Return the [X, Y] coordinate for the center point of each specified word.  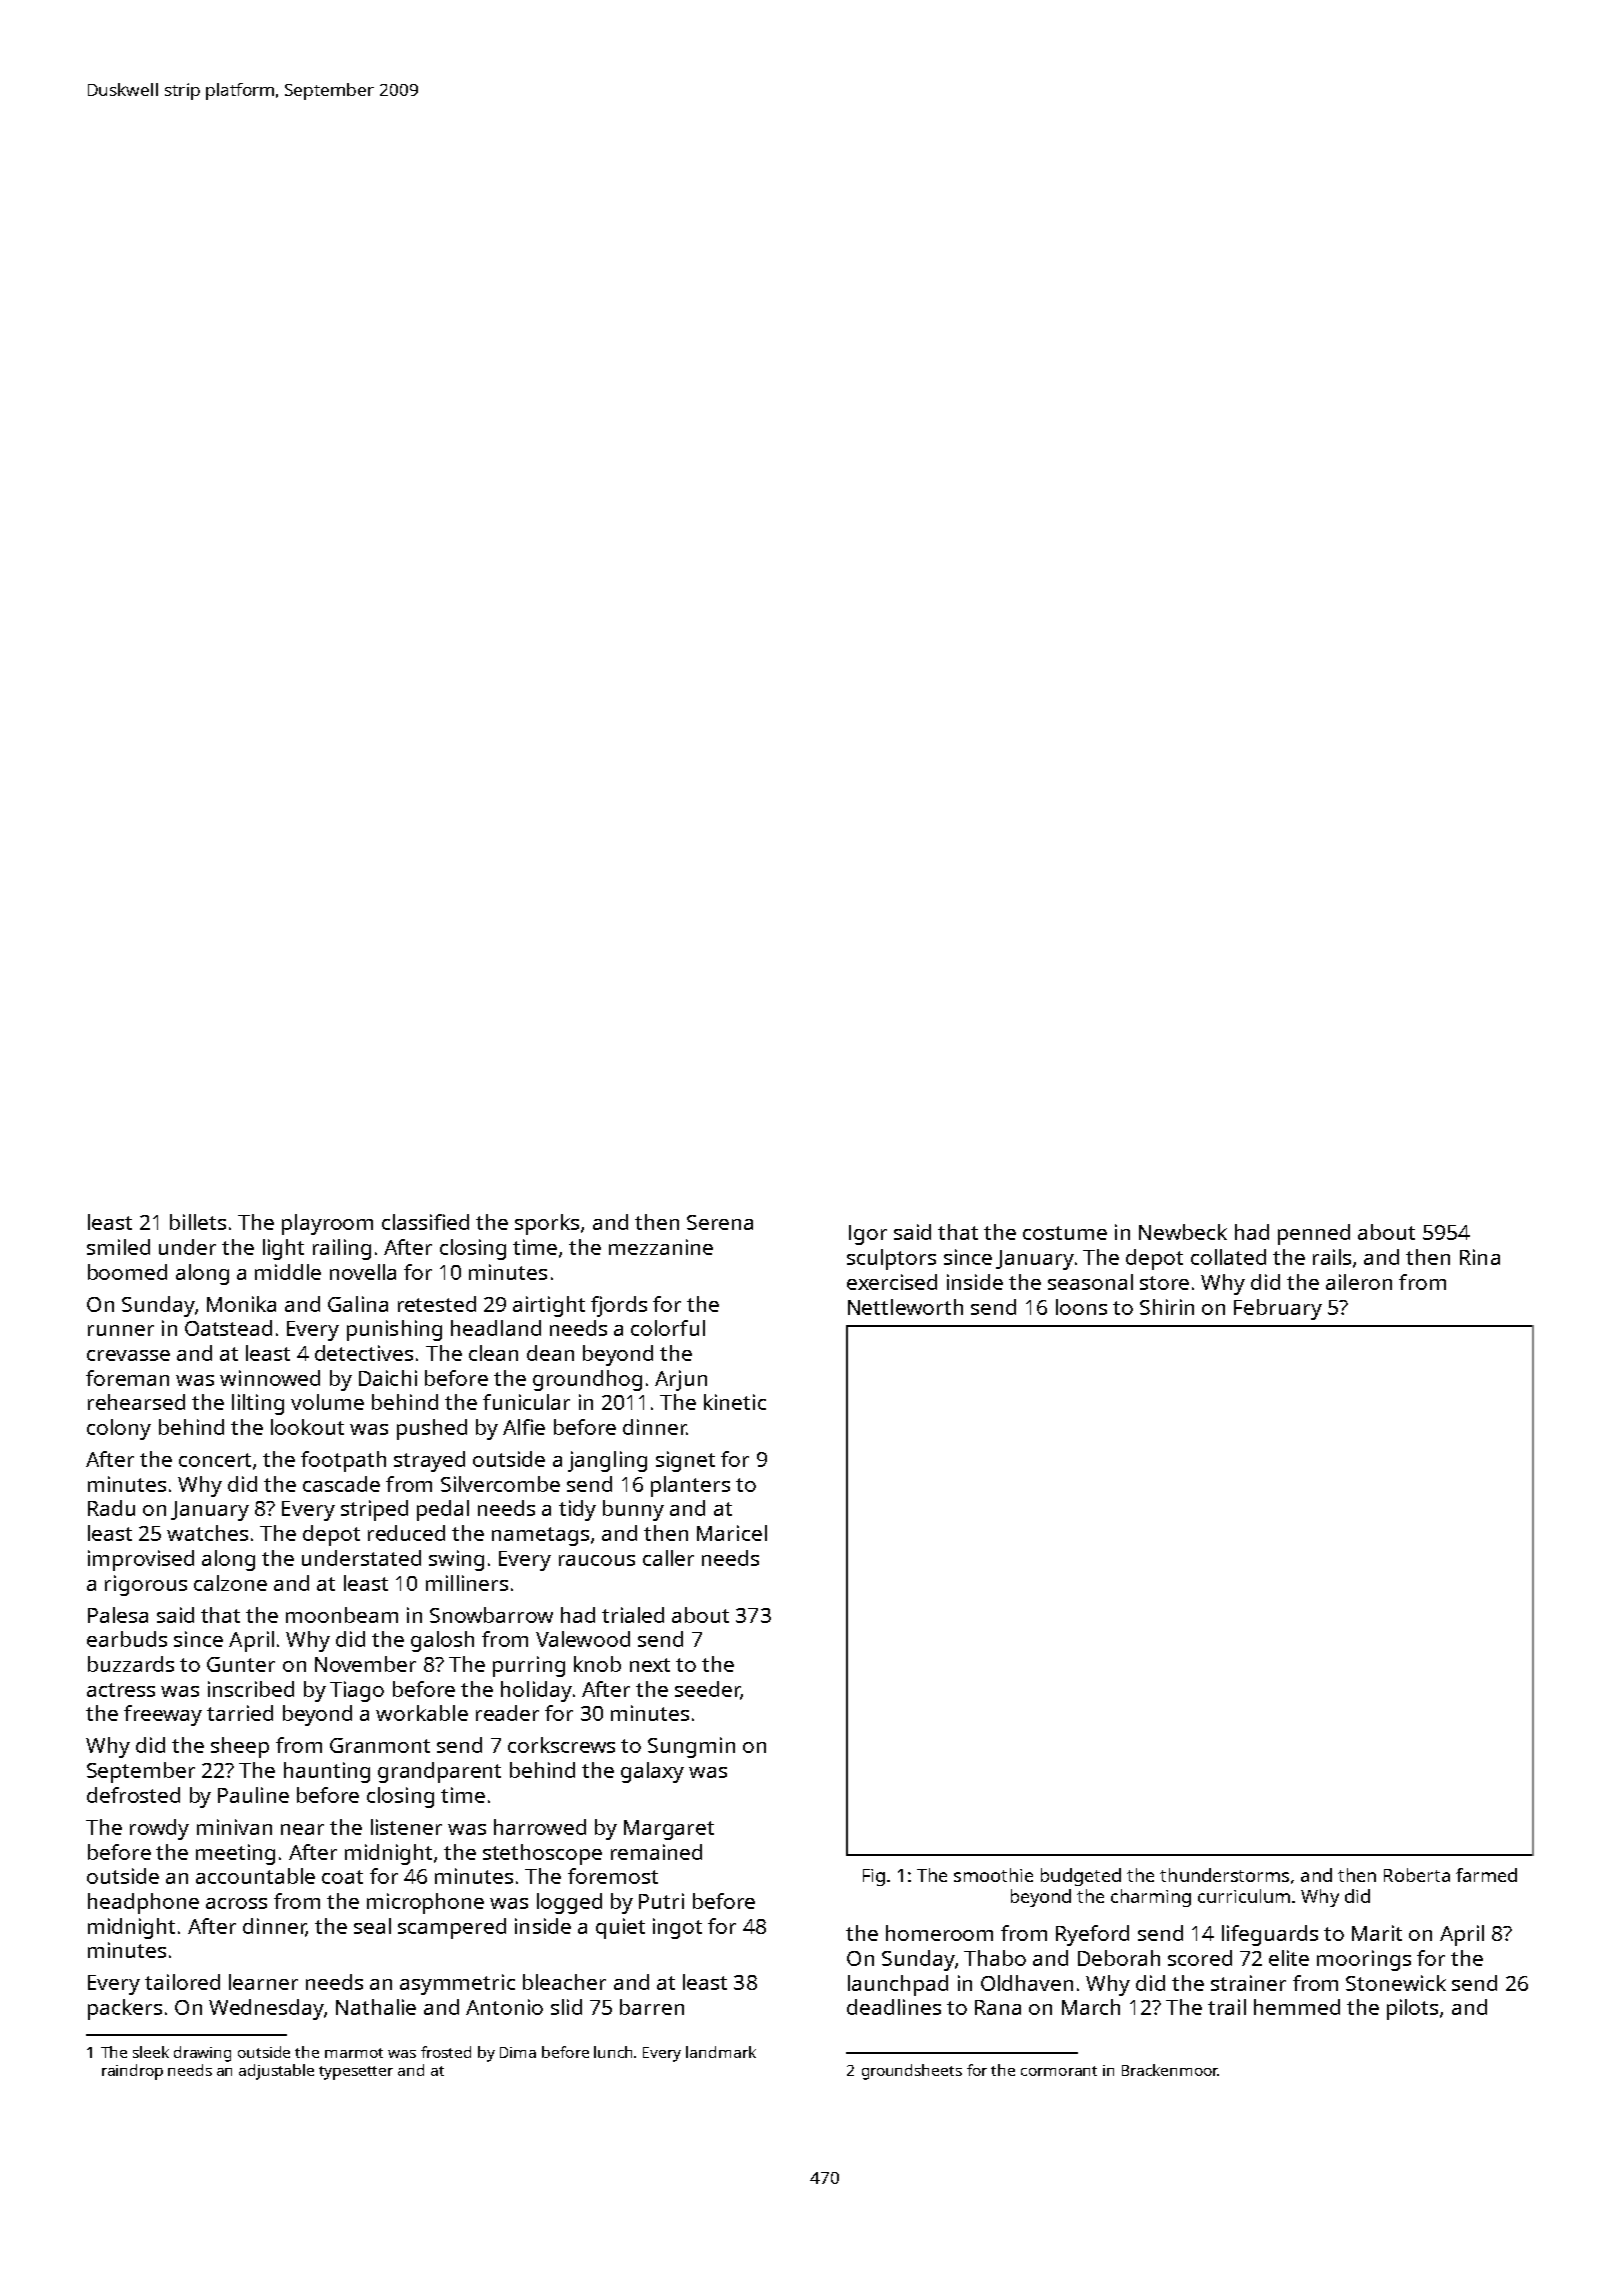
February [1278, 1309]
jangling [607, 1461]
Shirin [1167, 1307]
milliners [467, 1583]
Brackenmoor [1170, 2070]
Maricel [732, 1533]
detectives [364, 1353]
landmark [721, 2052]
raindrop [132, 2072]
